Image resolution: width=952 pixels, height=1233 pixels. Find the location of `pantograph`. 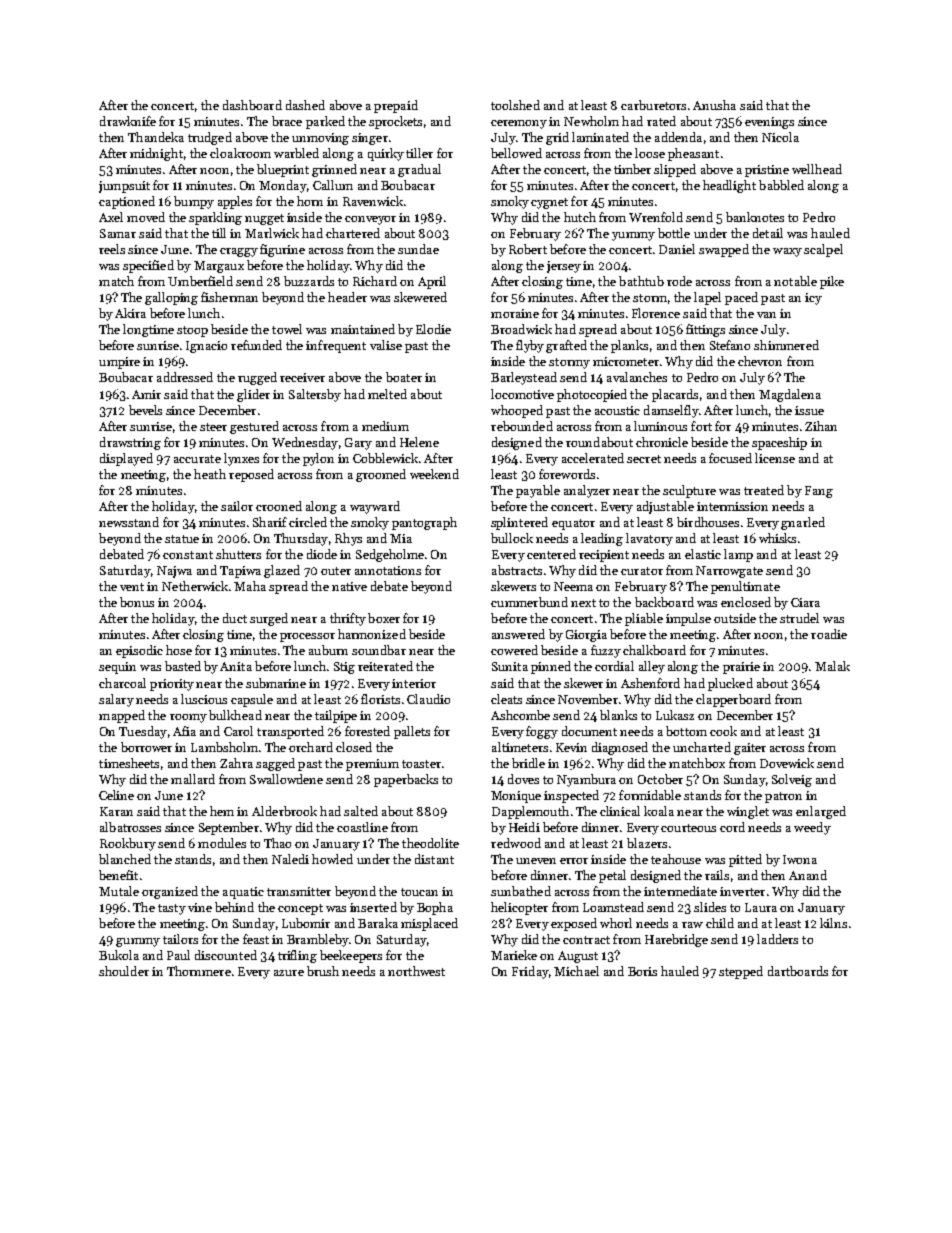

pantograph is located at coordinates (424, 523).
